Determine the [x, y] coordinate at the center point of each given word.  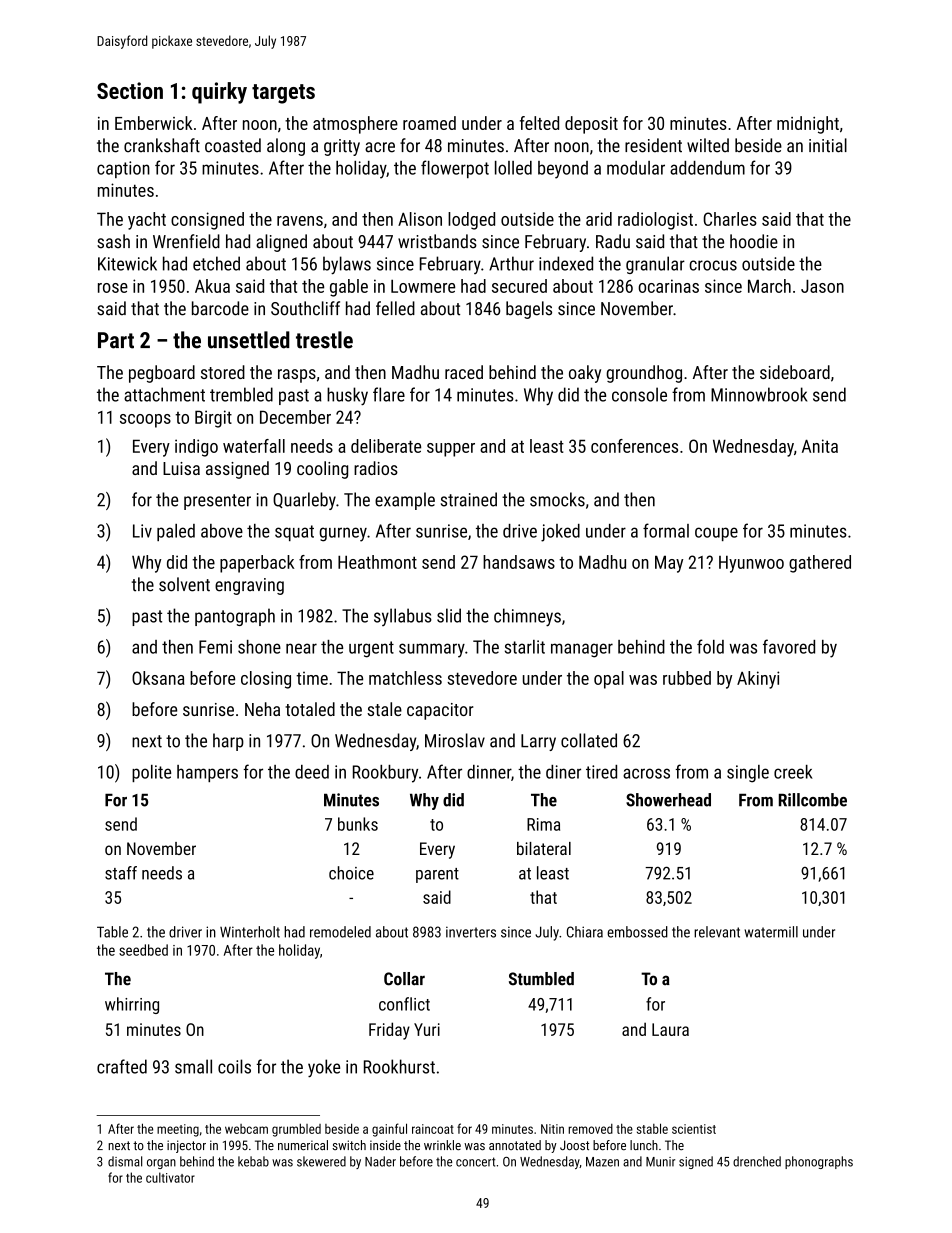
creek [793, 772]
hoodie [754, 241]
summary [432, 650]
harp [228, 742]
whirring [132, 1005]
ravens [300, 221]
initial [828, 145]
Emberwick [154, 123]
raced [464, 372]
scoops [145, 421]
